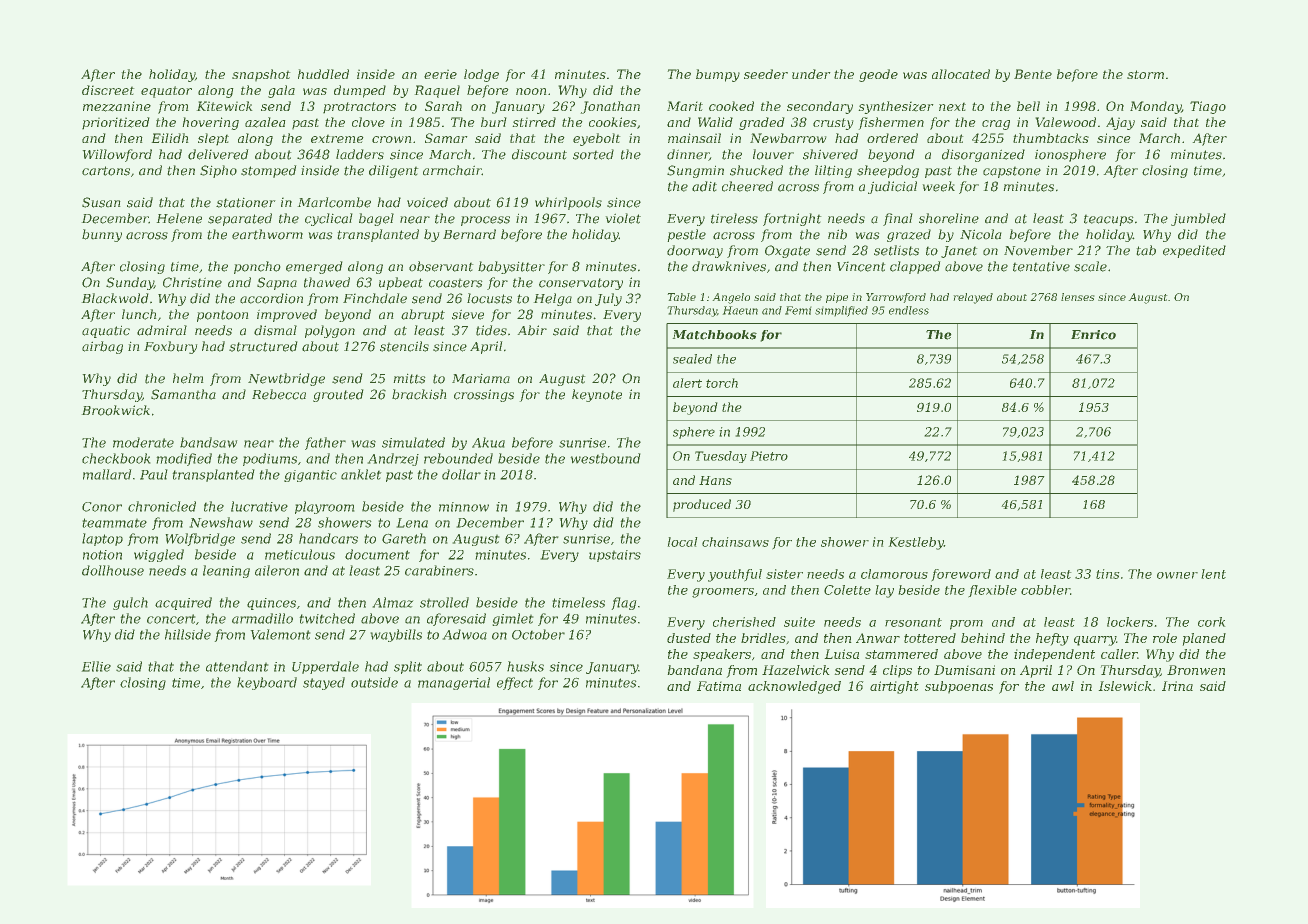 Image resolution: width=1308 pixels, height=924 pixels. What do you see at coordinates (1120, 123) in the screenshot?
I see `Ajay` at bounding box center [1120, 123].
